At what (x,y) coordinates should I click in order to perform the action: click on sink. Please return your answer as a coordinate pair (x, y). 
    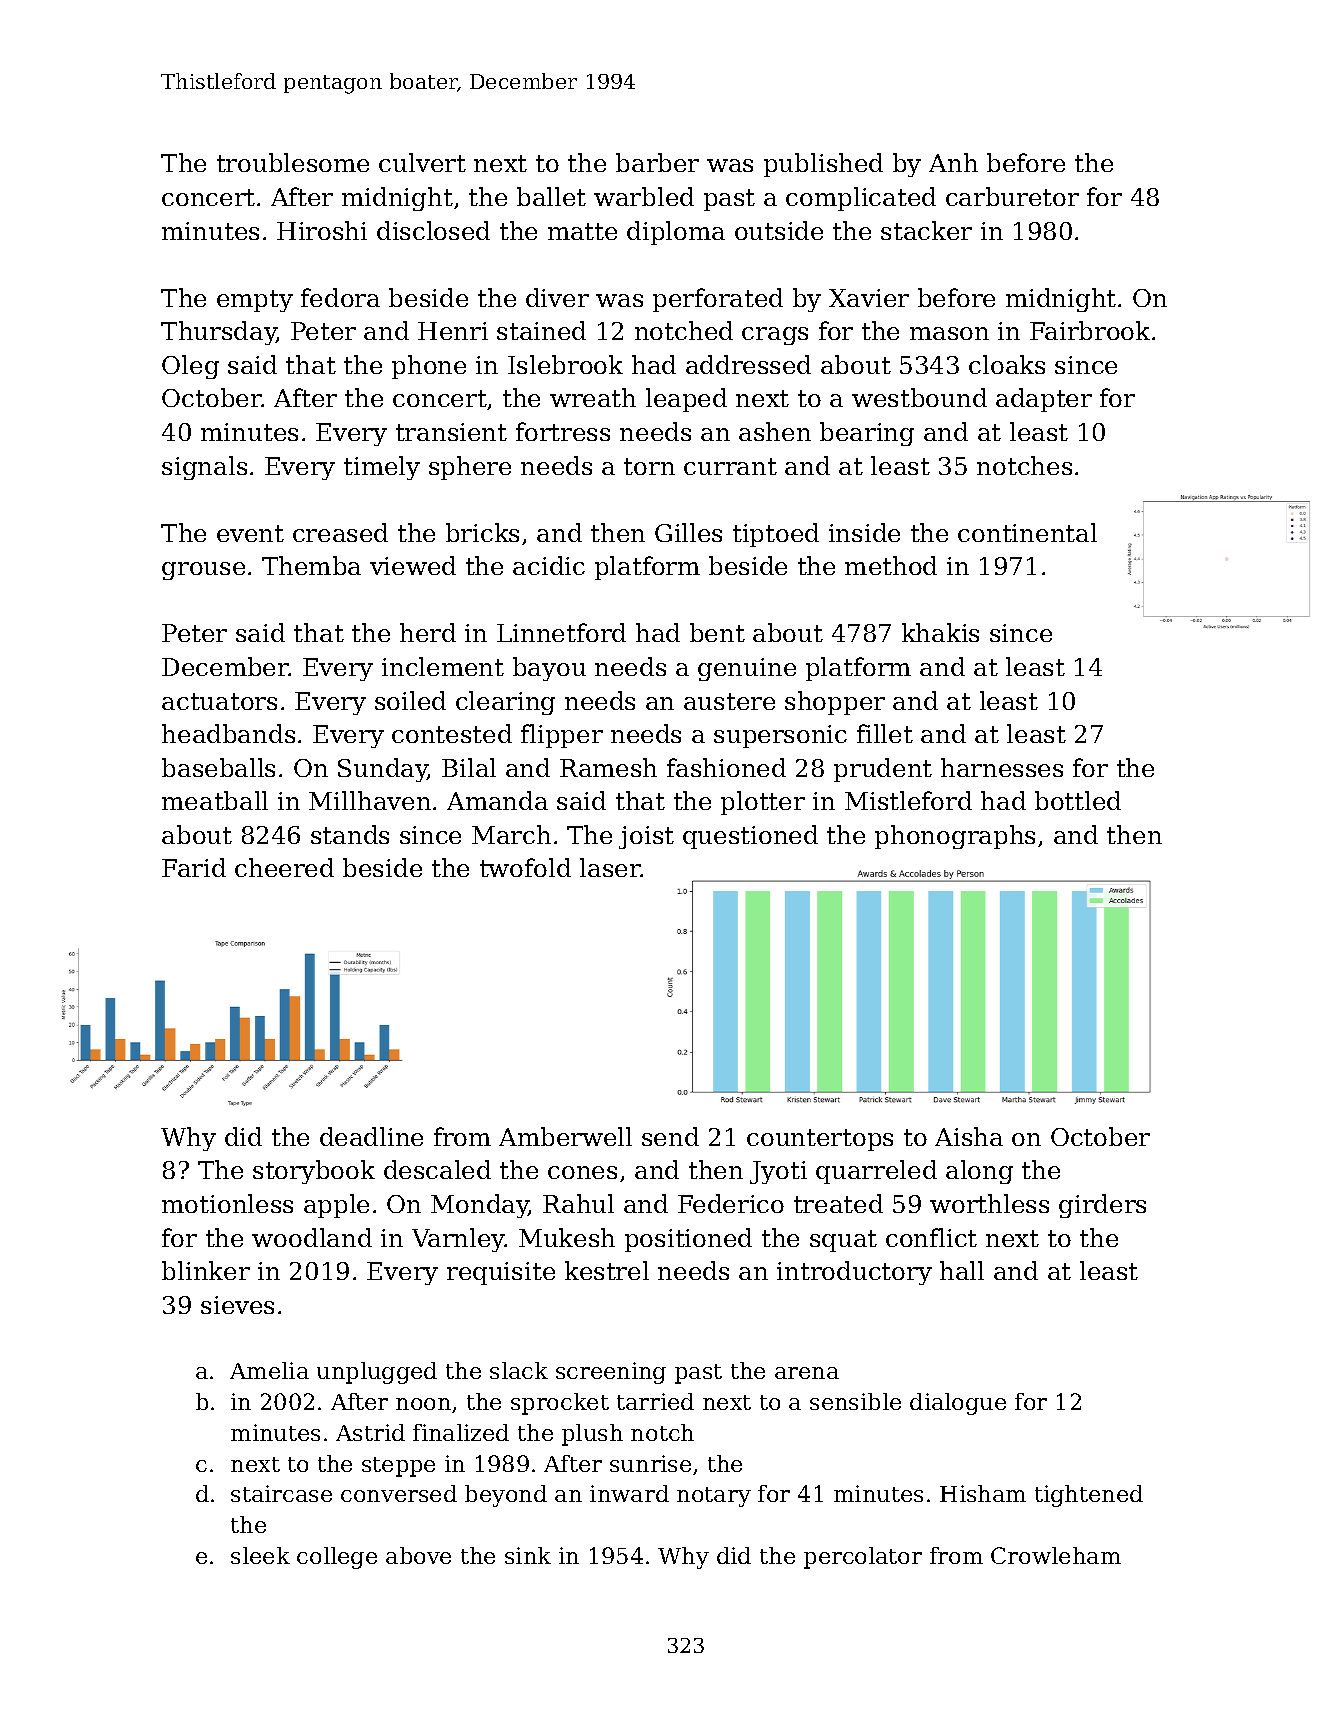
    Looking at the image, I should click on (528, 1555).
